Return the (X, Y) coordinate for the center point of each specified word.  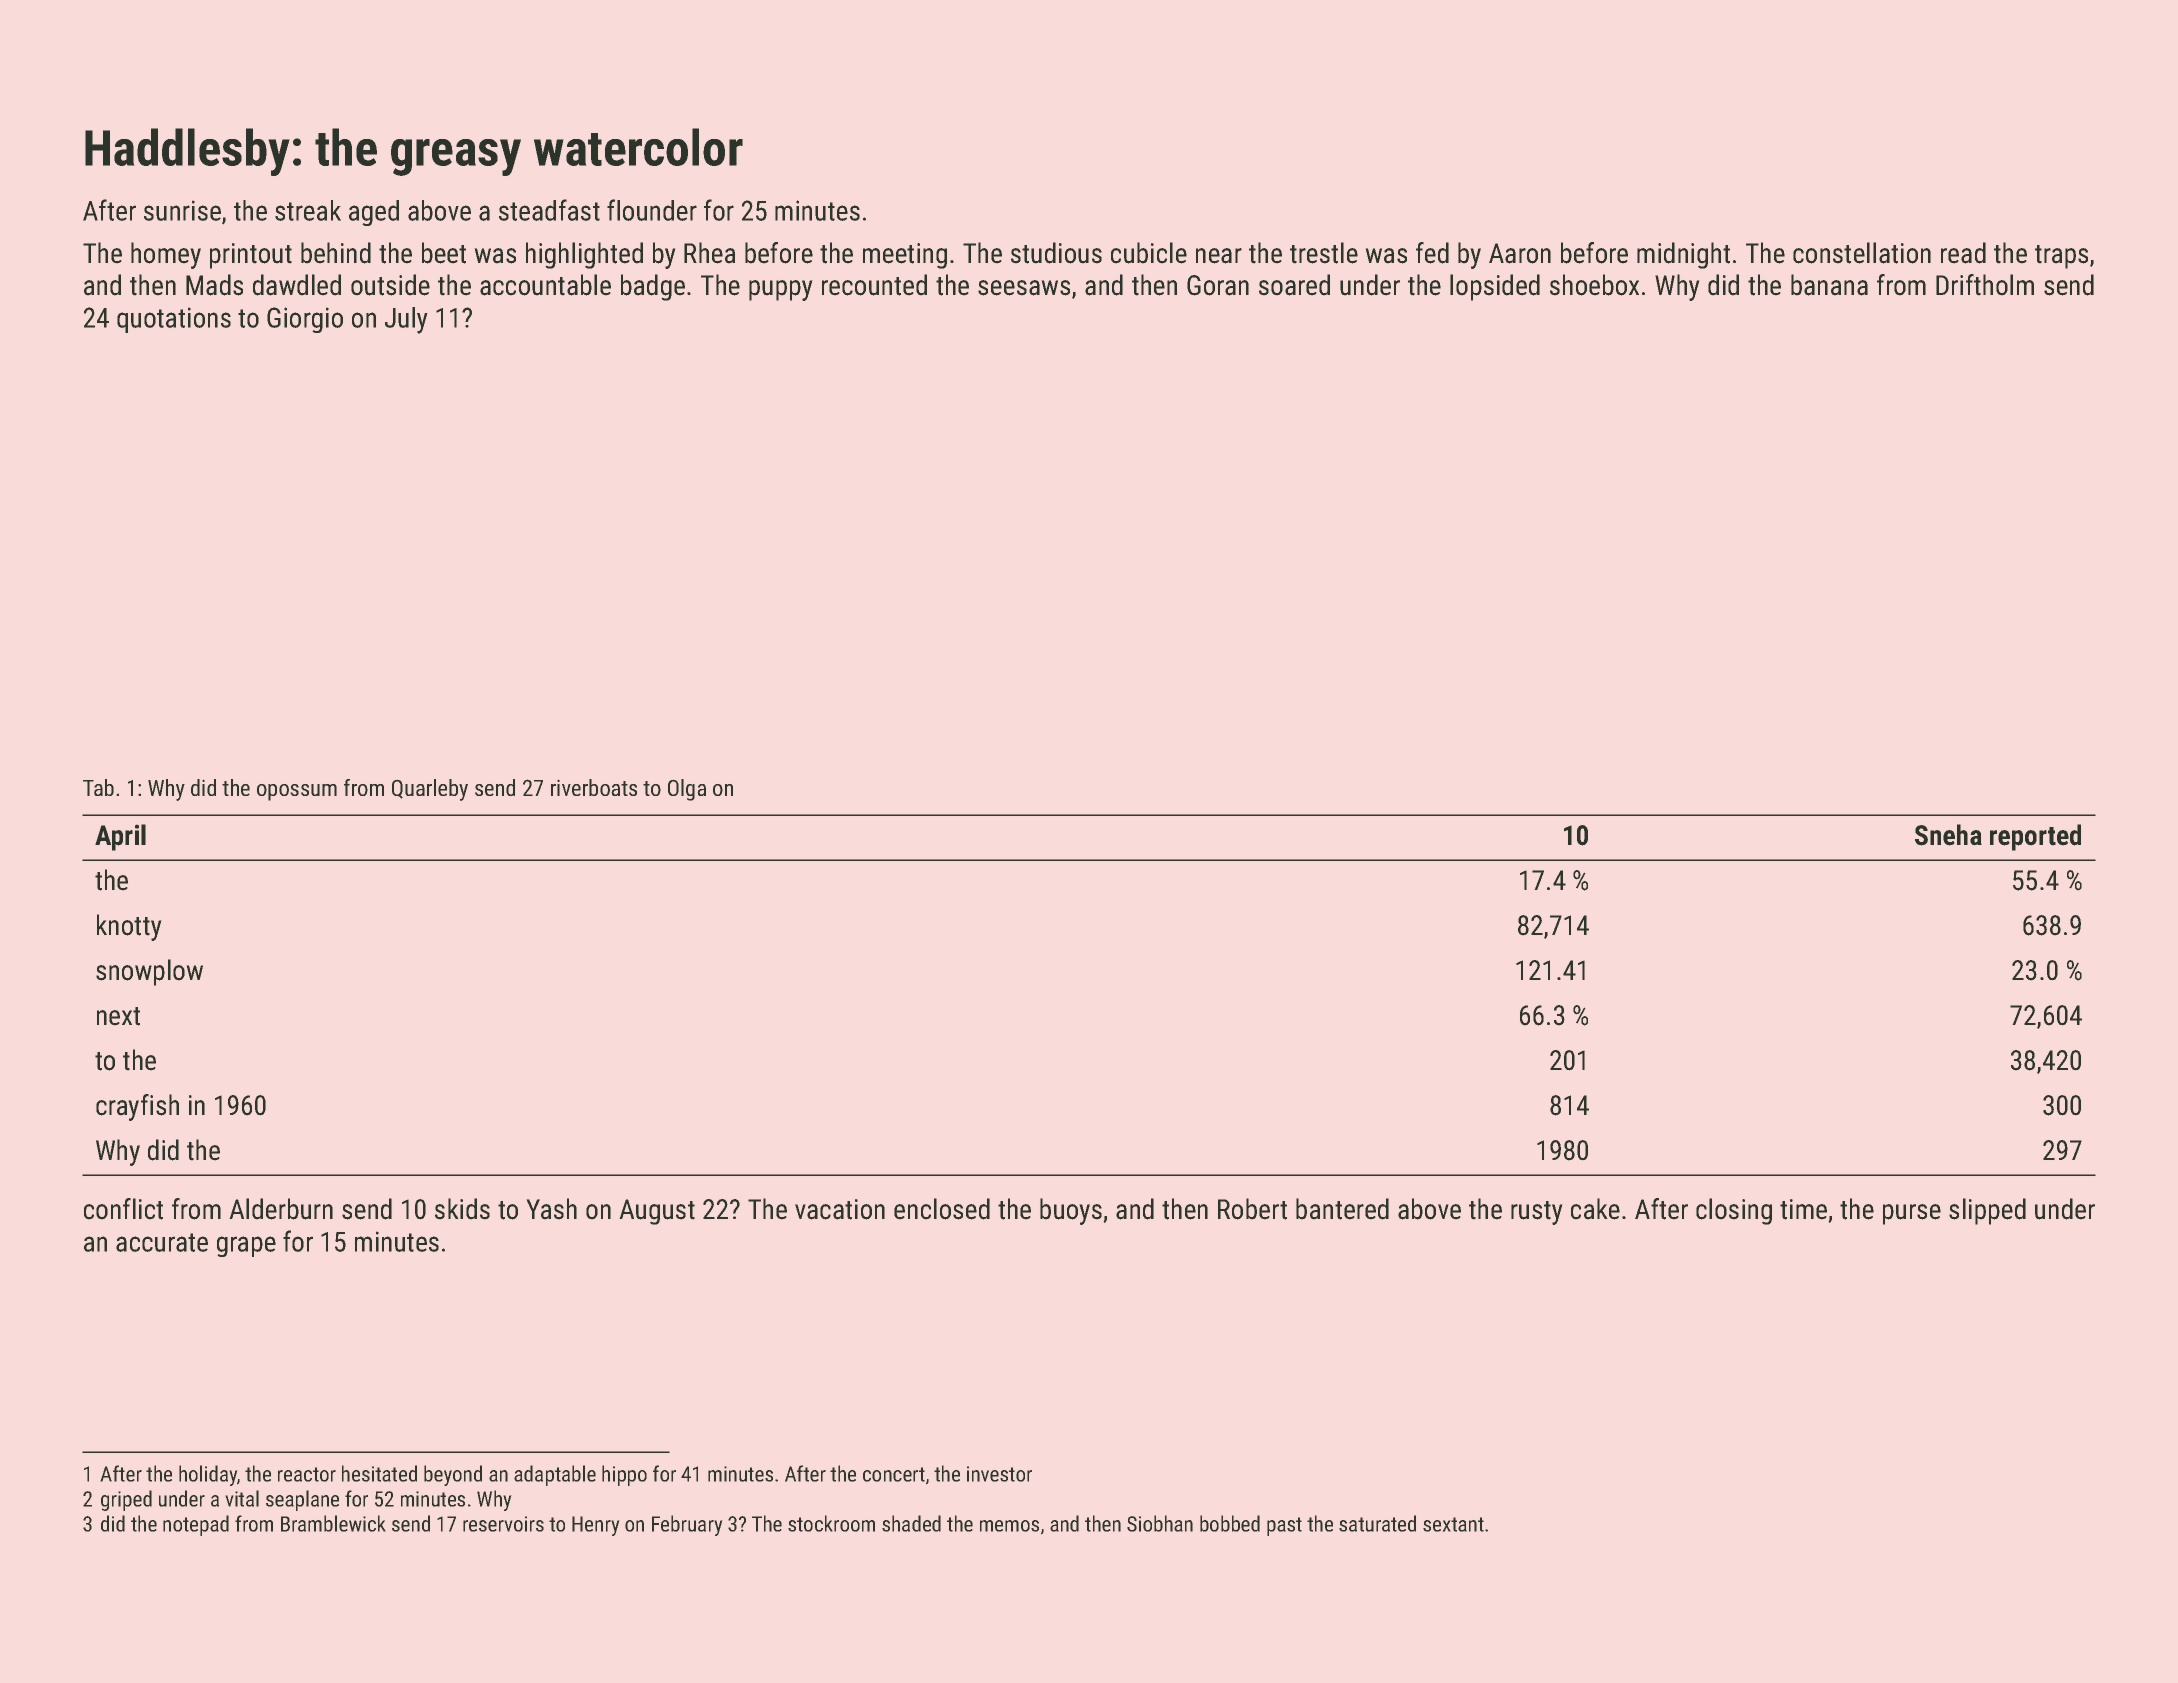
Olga (687, 790)
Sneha (1948, 835)
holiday (208, 1475)
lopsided (1495, 287)
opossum (297, 792)
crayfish (137, 1107)
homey (166, 255)
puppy (780, 290)
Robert (1252, 1209)
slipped (1987, 1211)
